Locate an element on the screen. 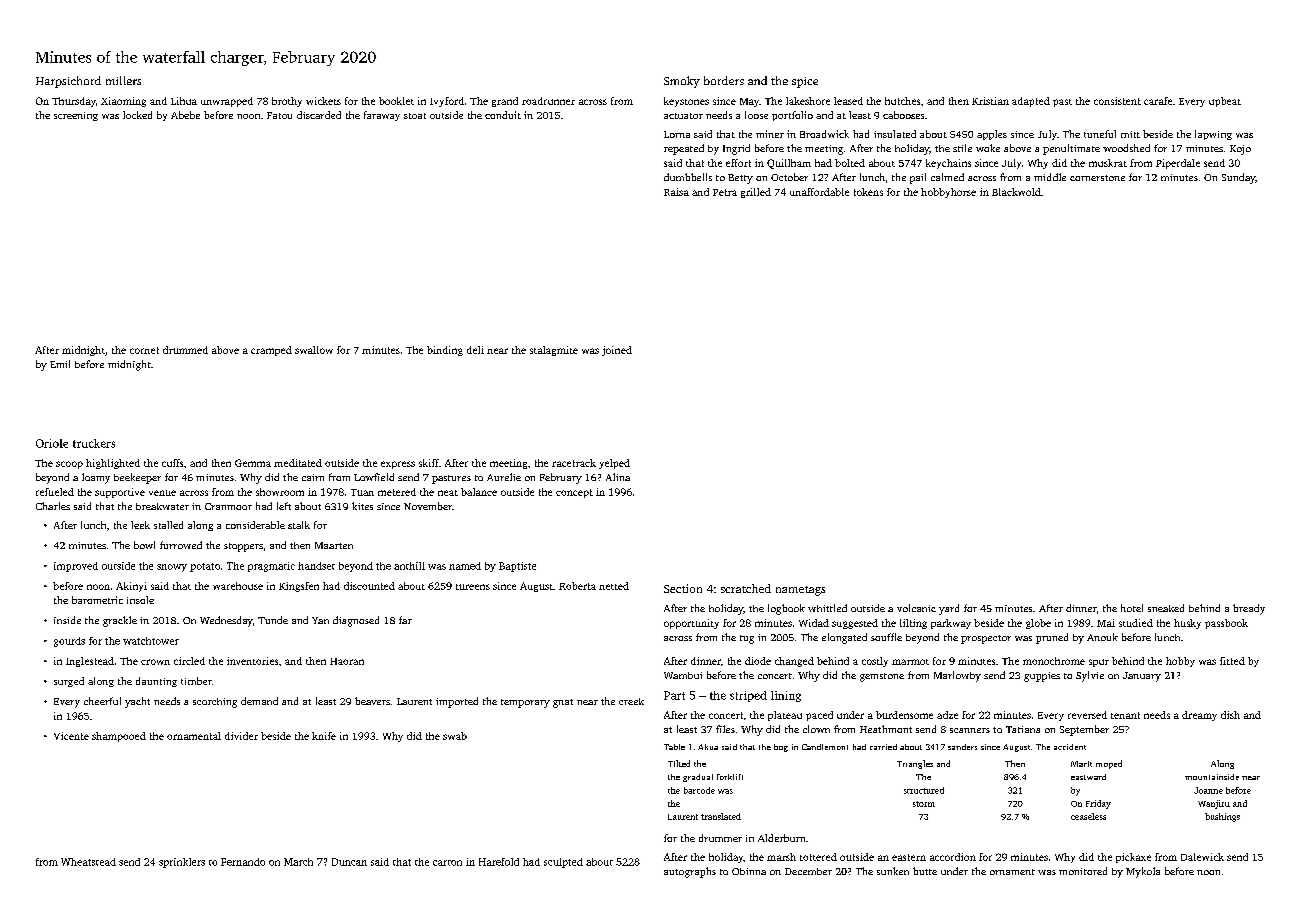 The image size is (1308, 924). stalled is located at coordinates (168, 525).
